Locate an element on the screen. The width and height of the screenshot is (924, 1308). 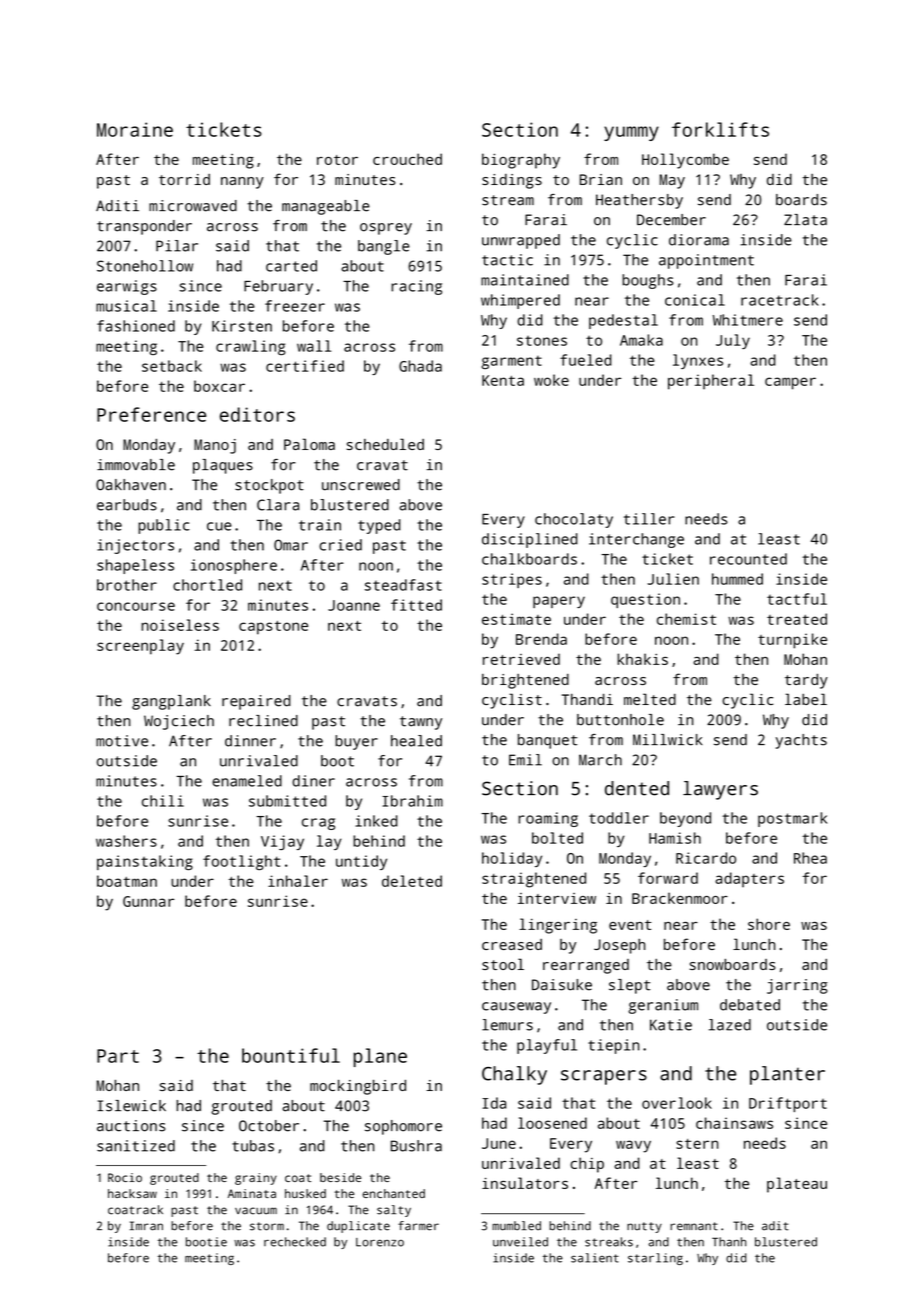
repaired is located at coordinates (256, 702).
